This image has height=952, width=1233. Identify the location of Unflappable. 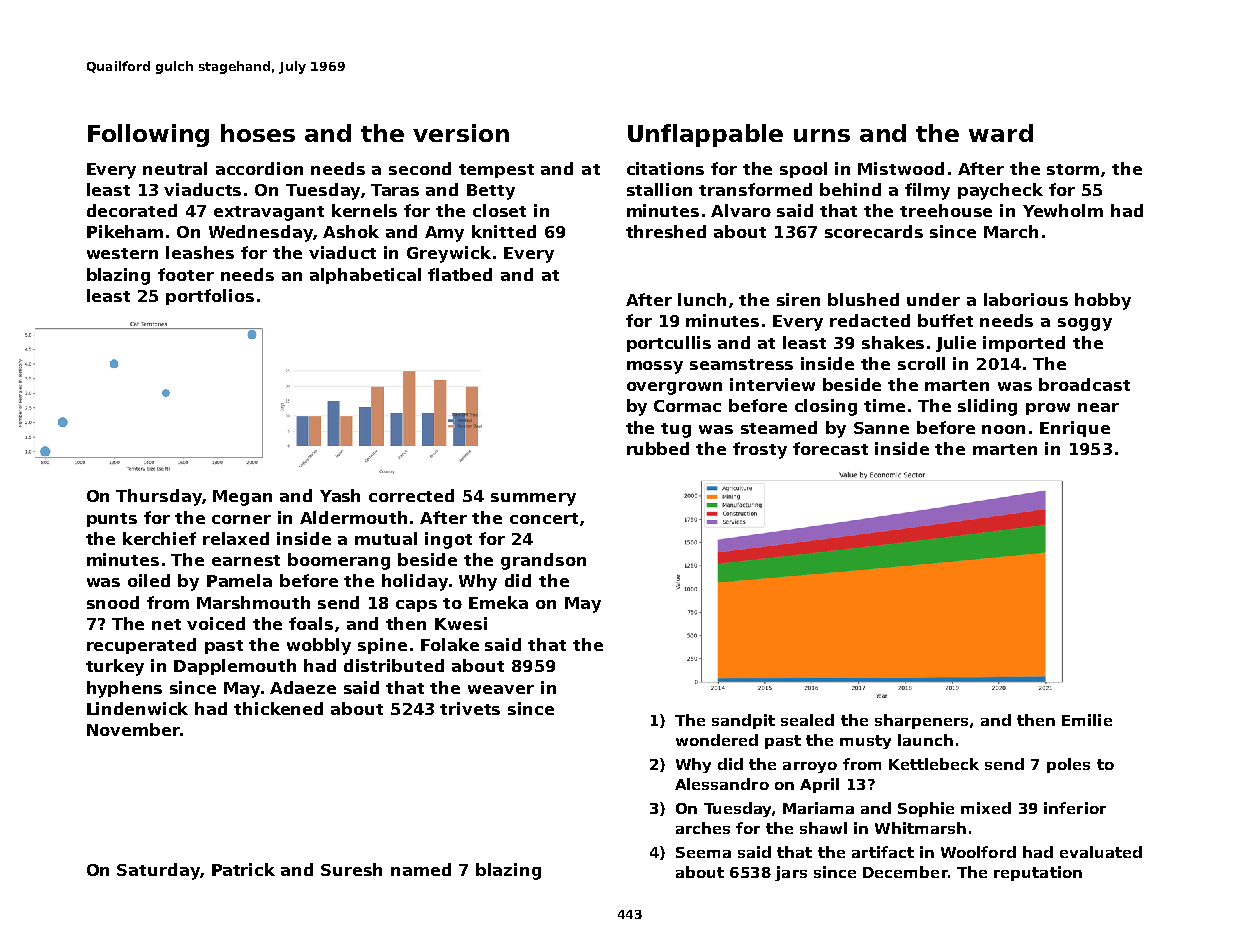
(705, 135).
